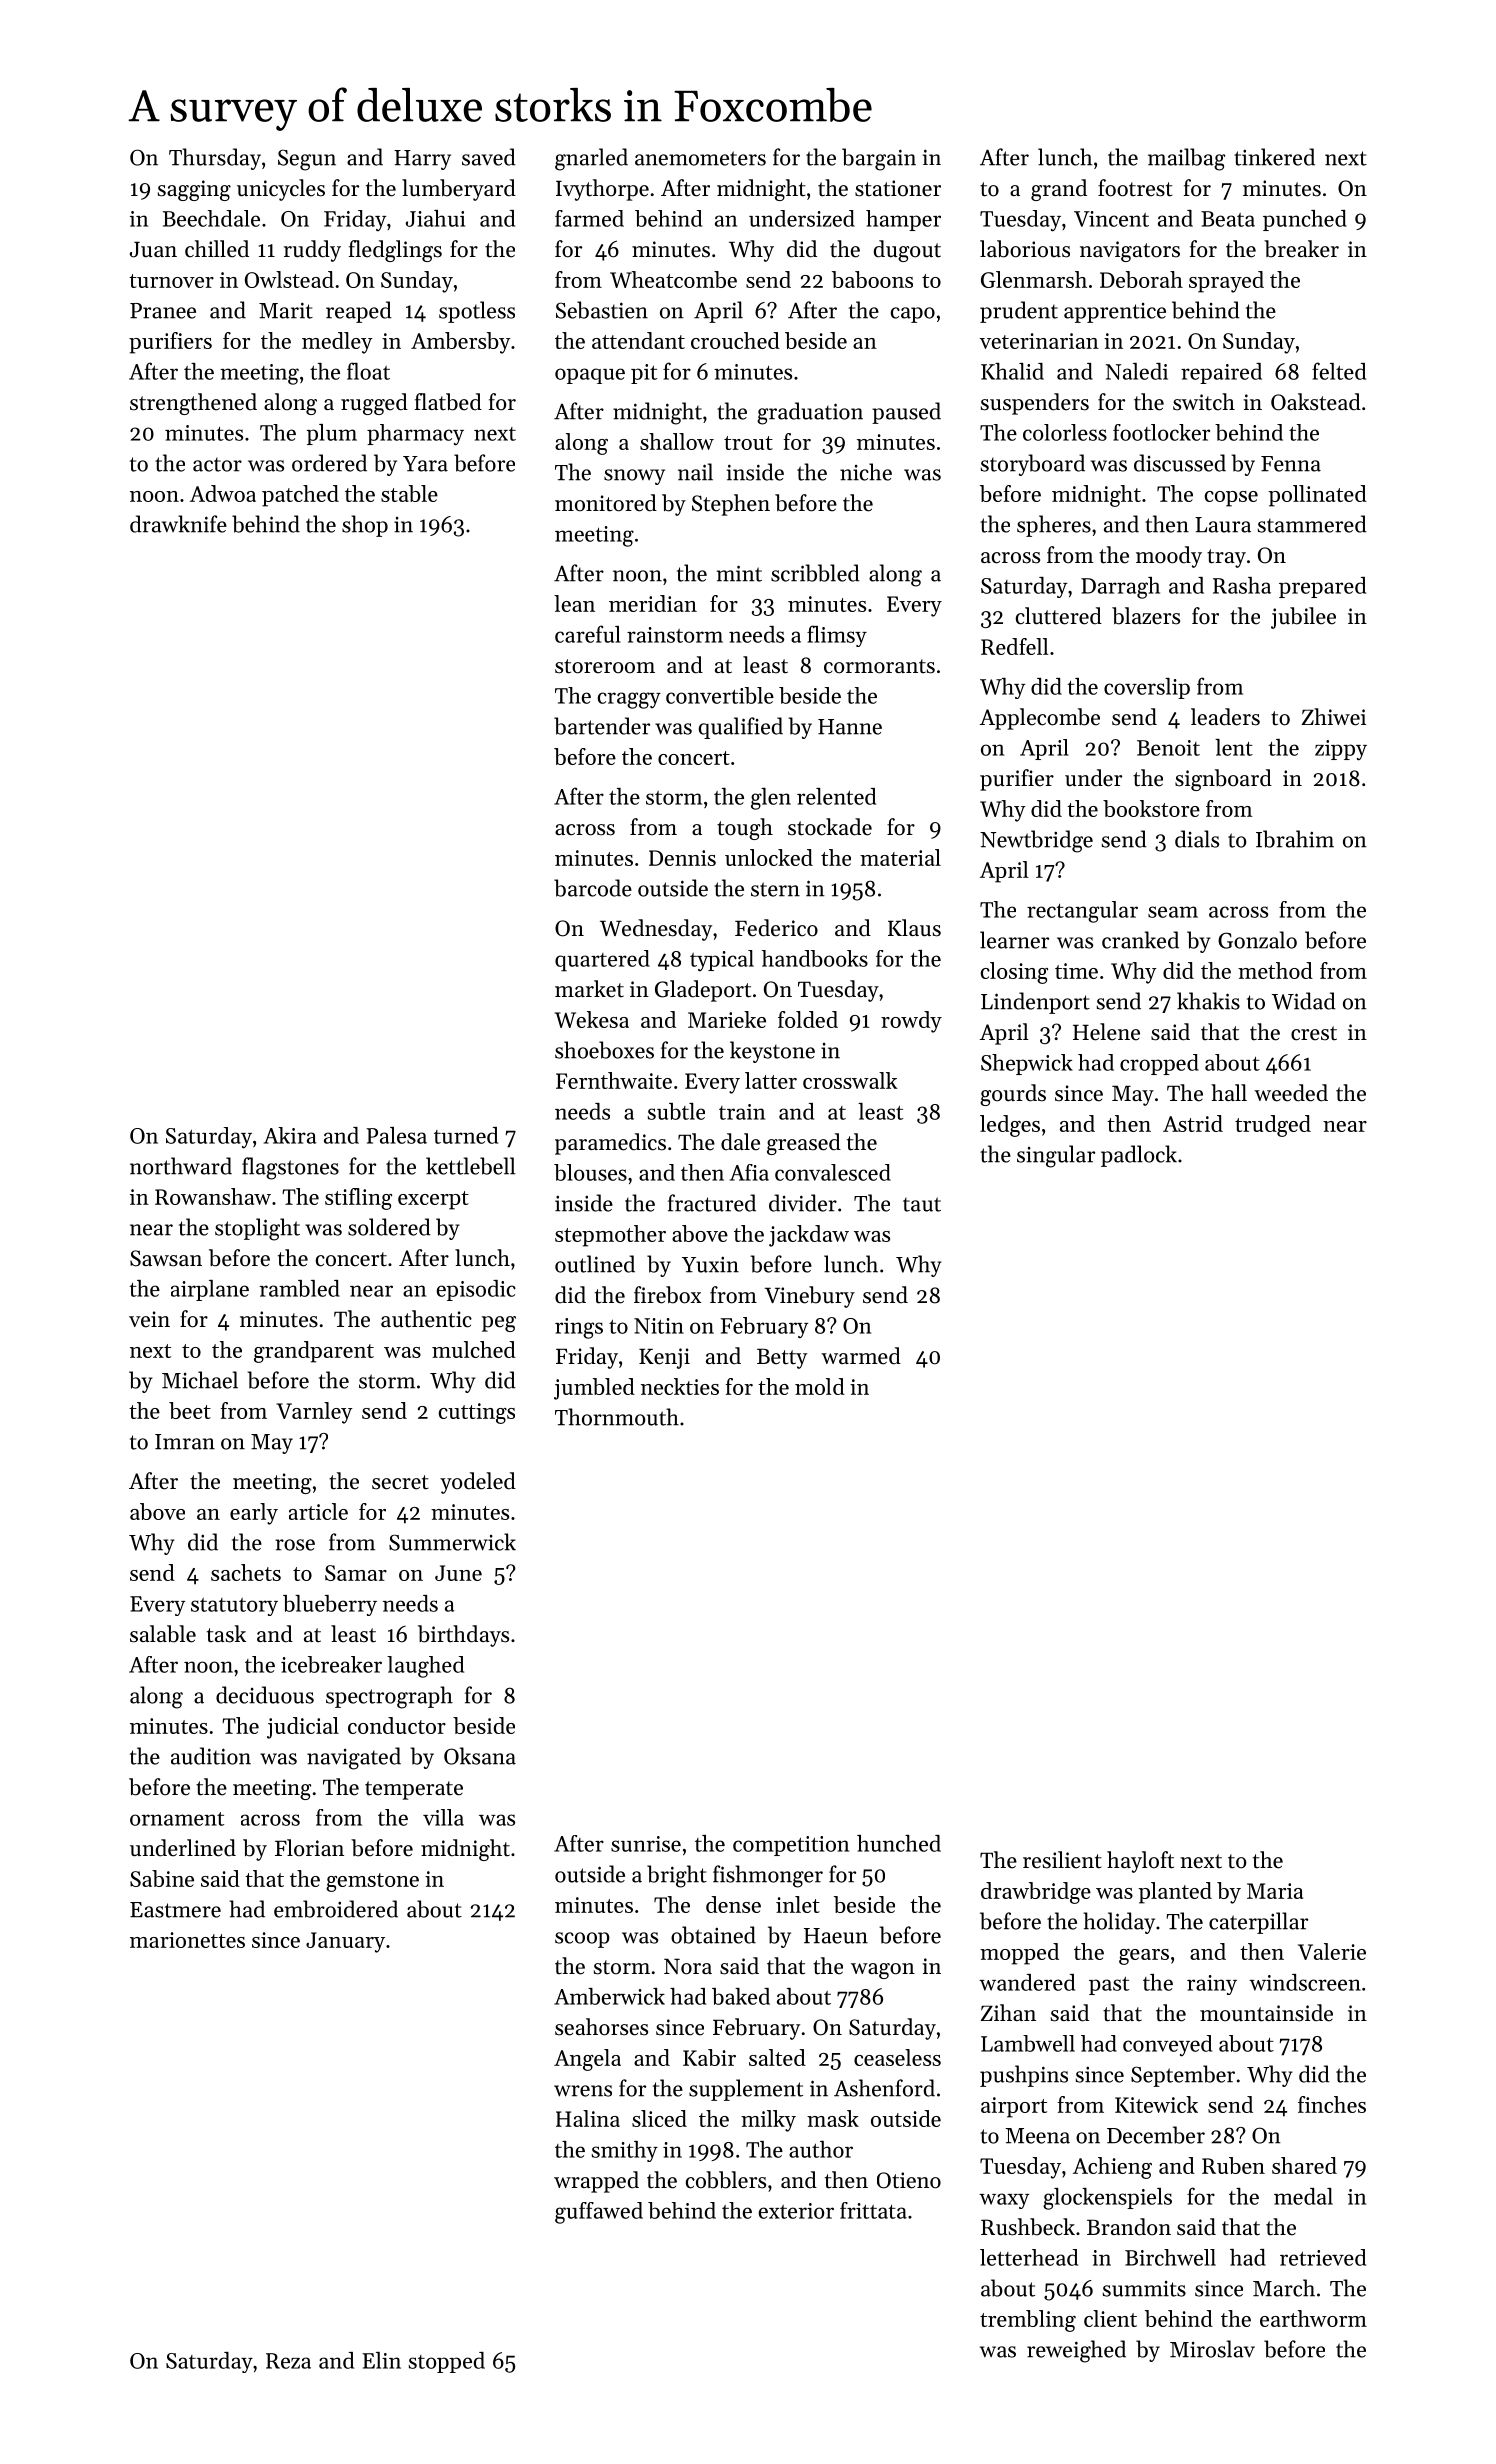 The image size is (1496, 2464). Describe the element at coordinates (480, 1756) in the screenshot. I see `Oksana` at that location.
